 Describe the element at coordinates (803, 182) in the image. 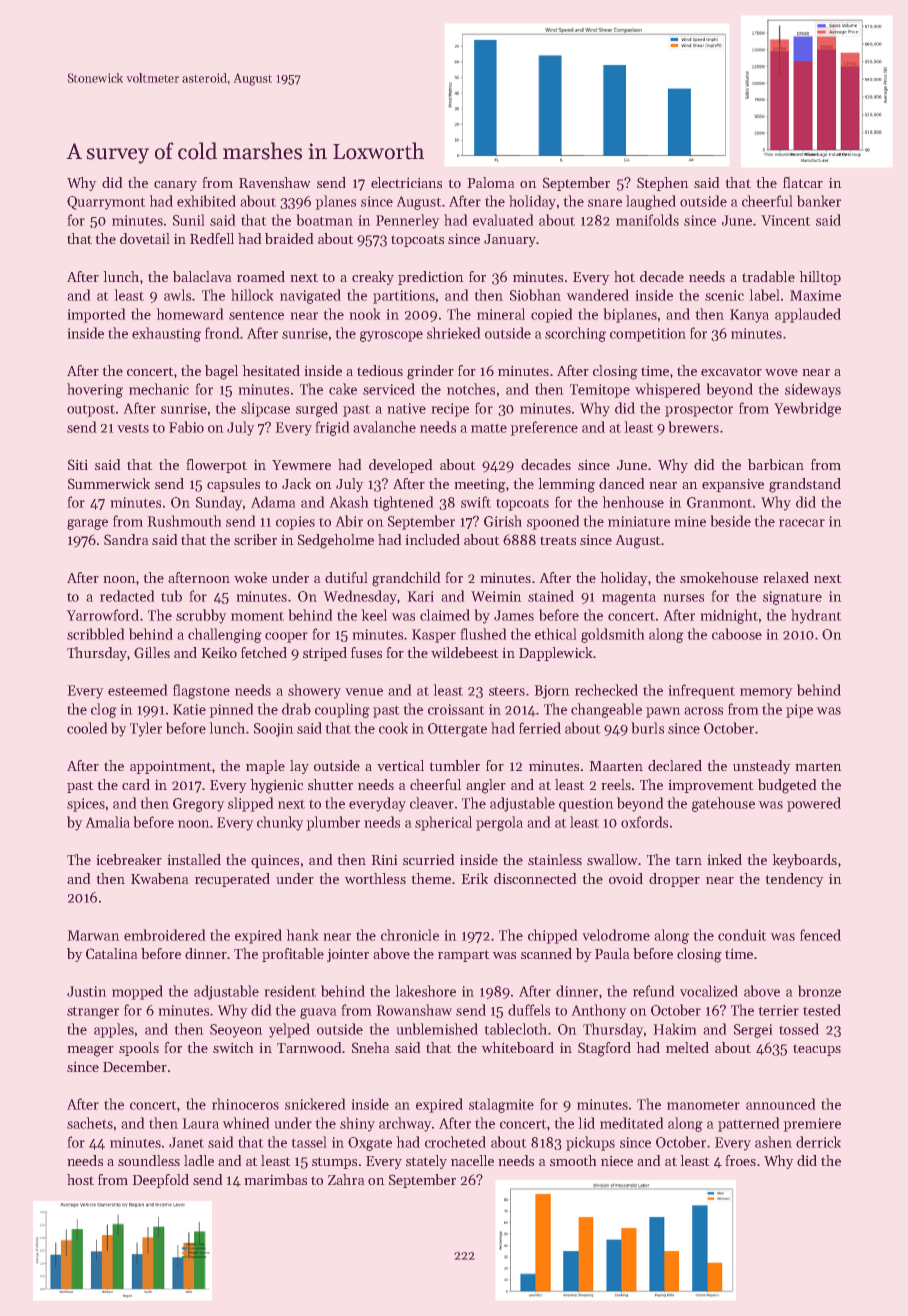

I see `flatcar` at that location.
